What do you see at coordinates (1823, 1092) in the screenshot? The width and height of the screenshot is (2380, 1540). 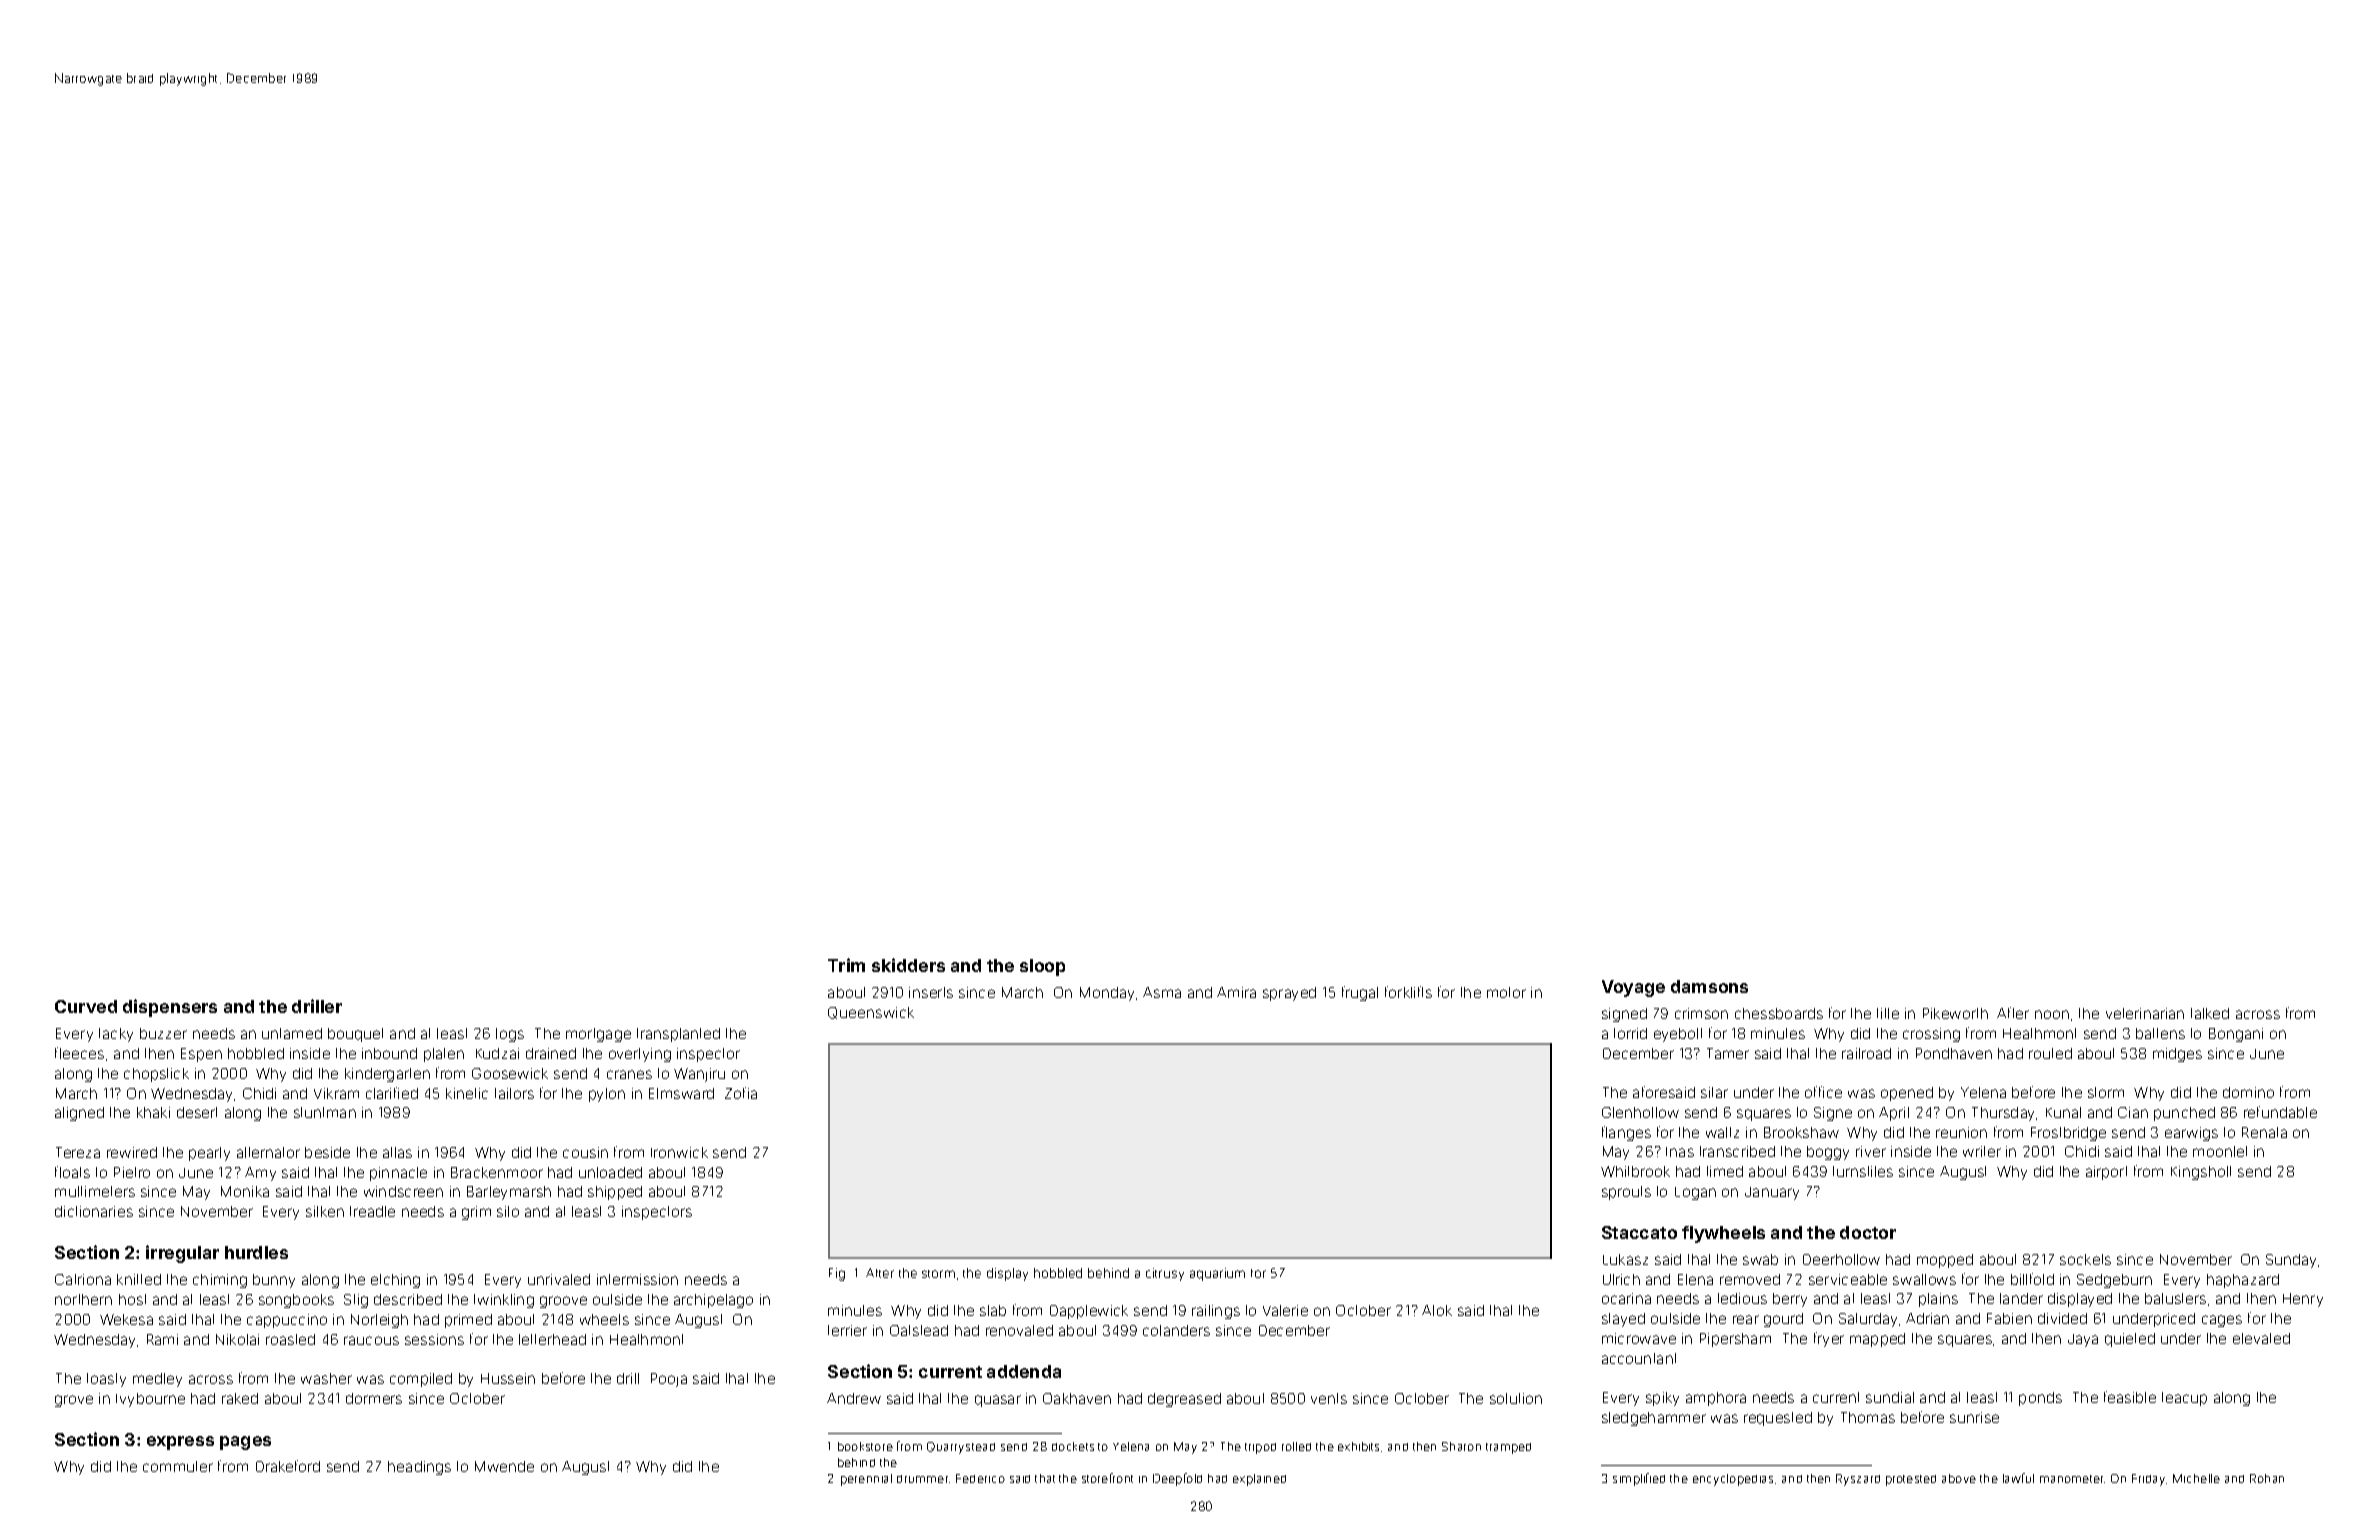 I see `office` at bounding box center [1823, 1092].
